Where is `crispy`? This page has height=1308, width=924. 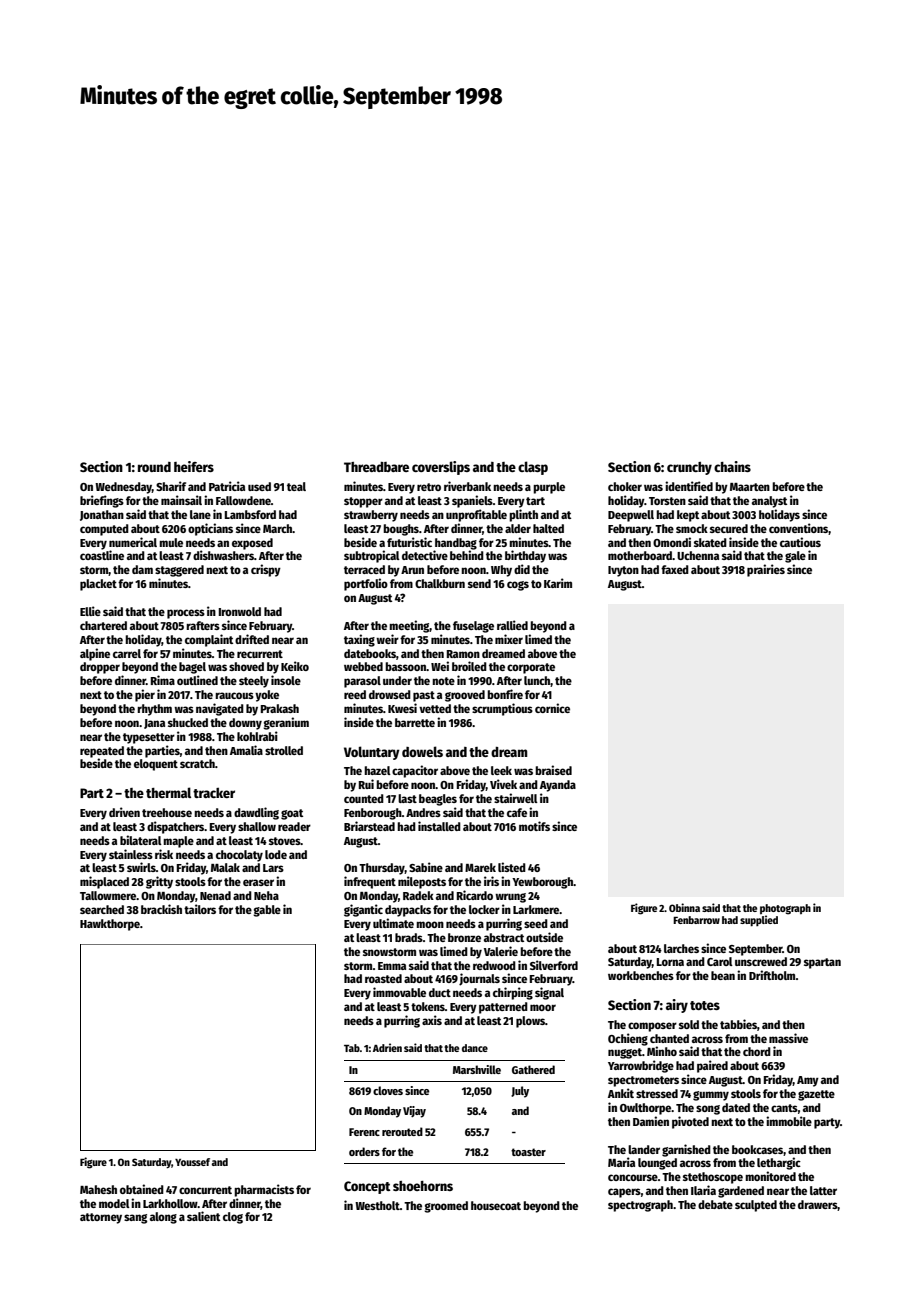 crispy is located at coordinates (266, 570).
